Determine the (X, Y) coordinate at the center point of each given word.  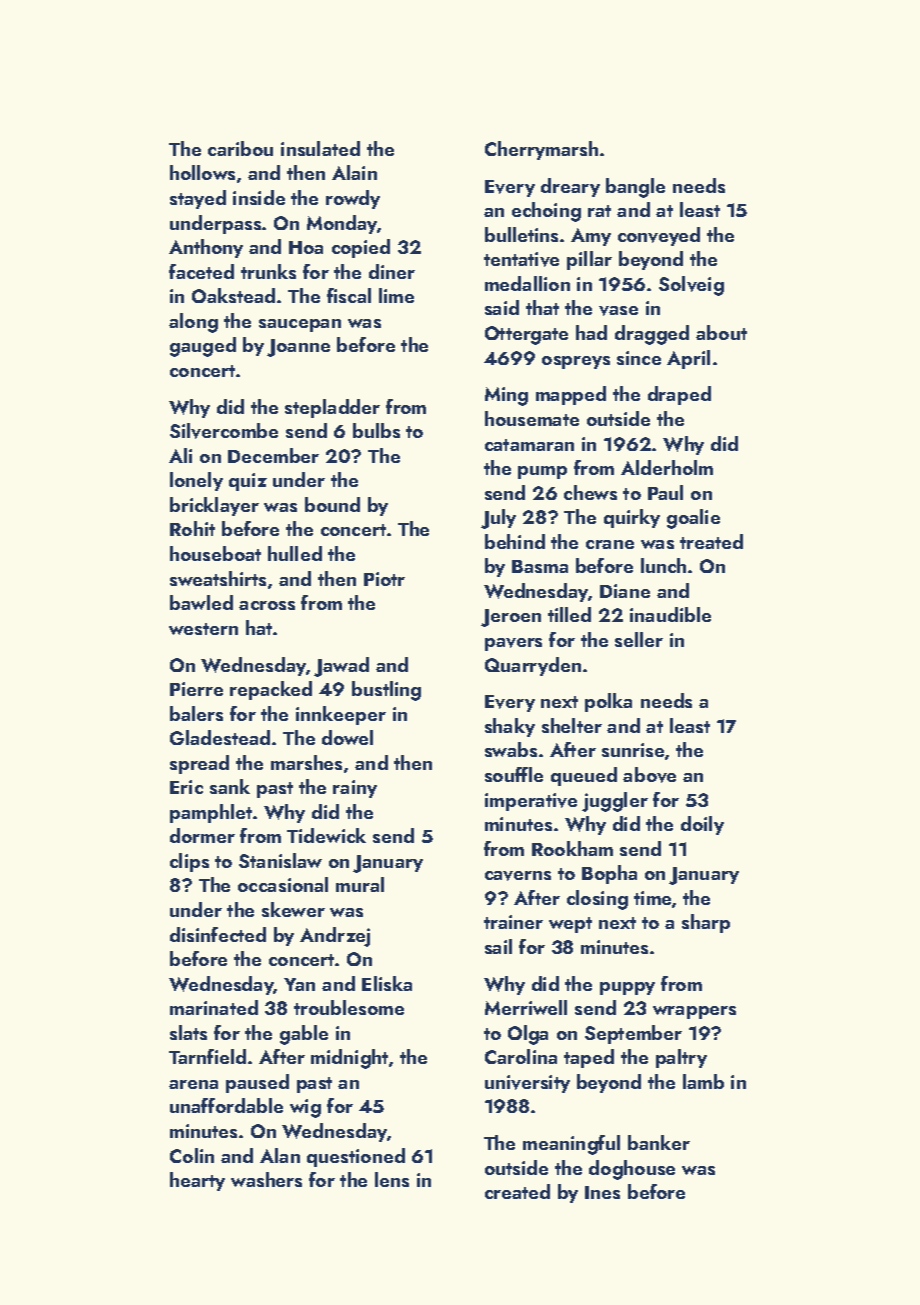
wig (305, 1108)
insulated (320, 148)
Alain (354, 172)
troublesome (349, 1007)
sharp (706, 923)
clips (189, 862)
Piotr (384, 579)
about (721, 332)
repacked (271, 690)
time (652, 898)
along (193, 323)
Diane (625, 591)
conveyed (659, 236)
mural (360, 884)
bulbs (376, 430)
